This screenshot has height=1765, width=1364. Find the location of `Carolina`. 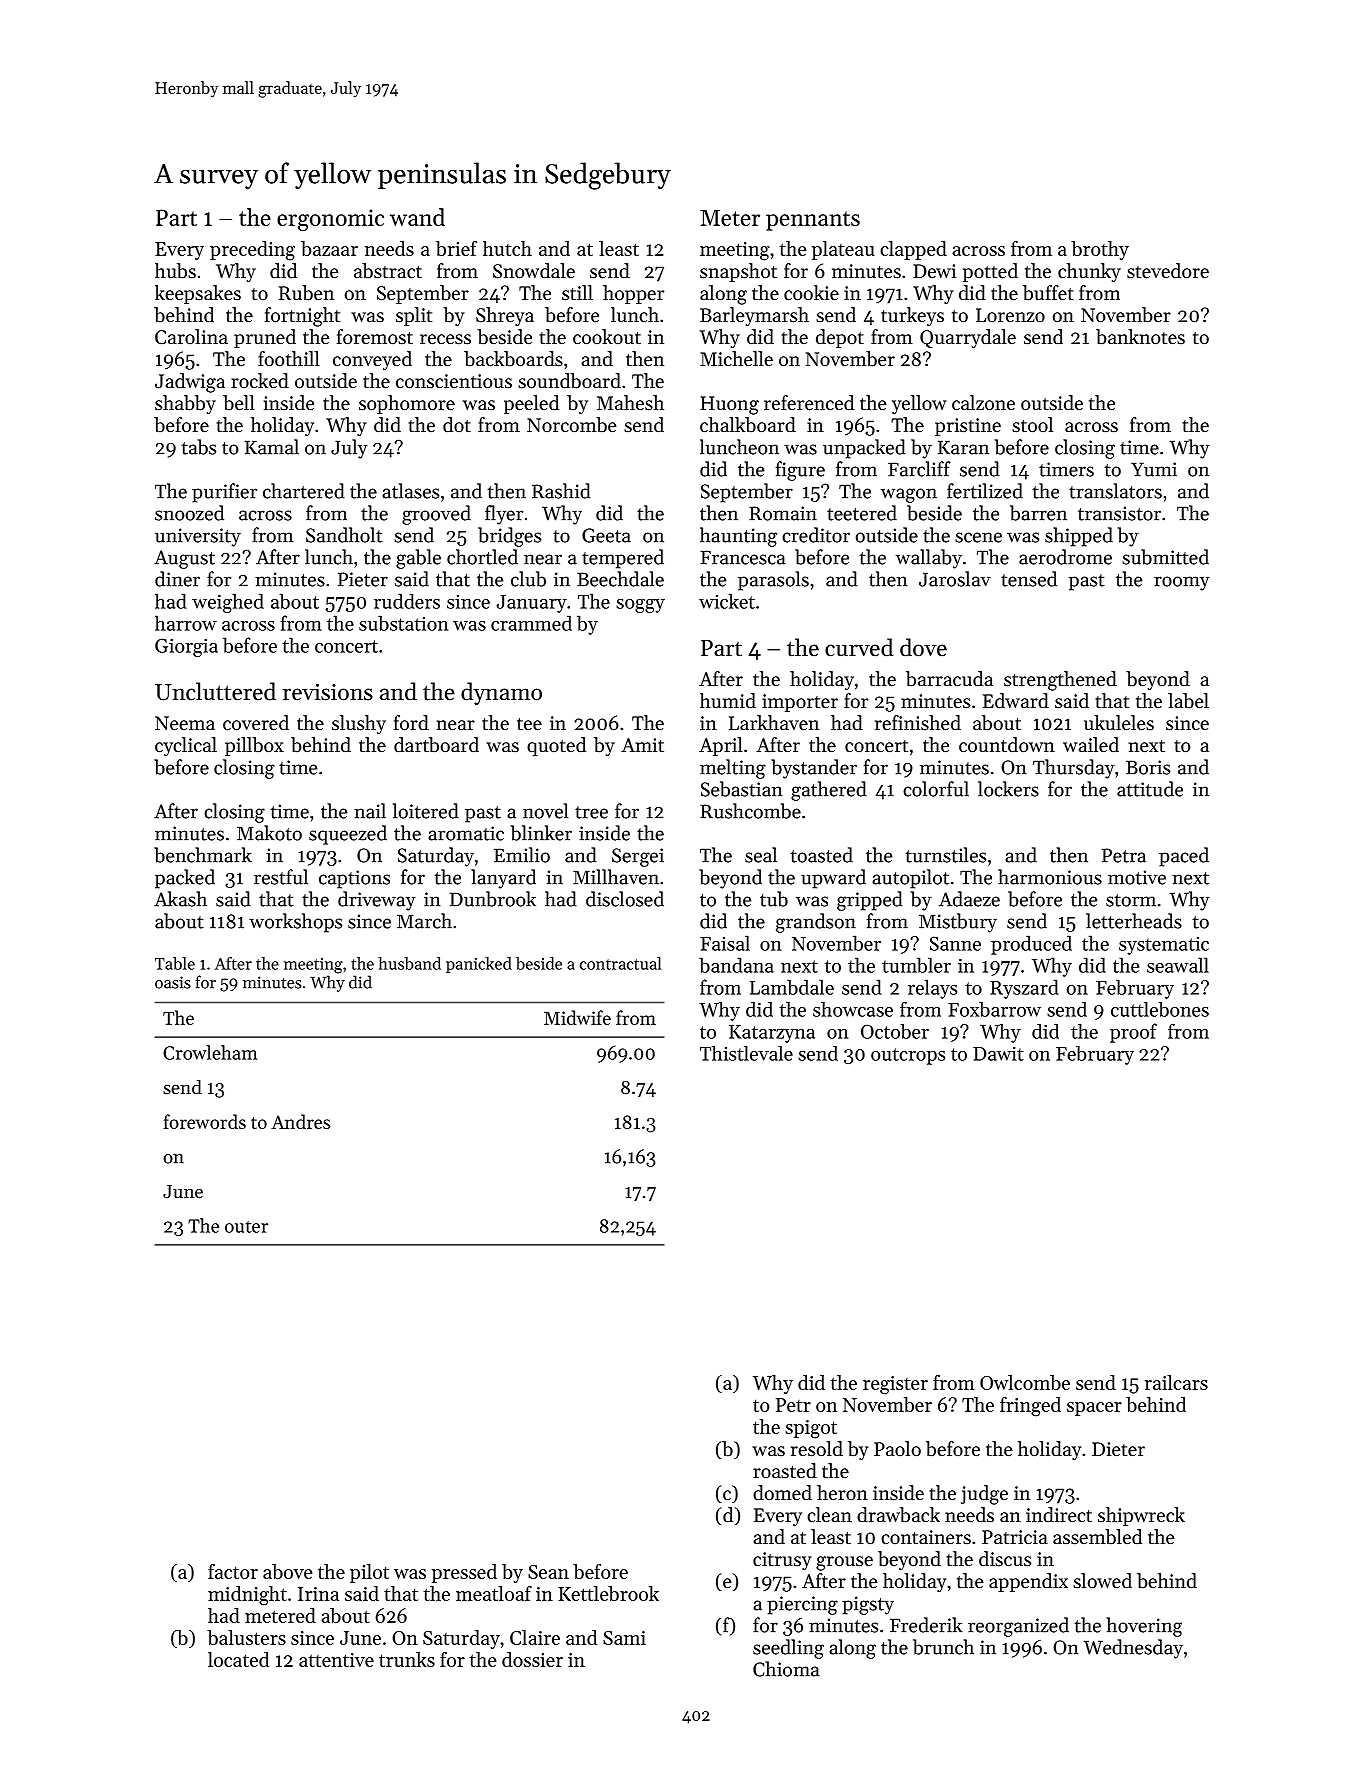

Carolina is located at coordinates (191, 337).
